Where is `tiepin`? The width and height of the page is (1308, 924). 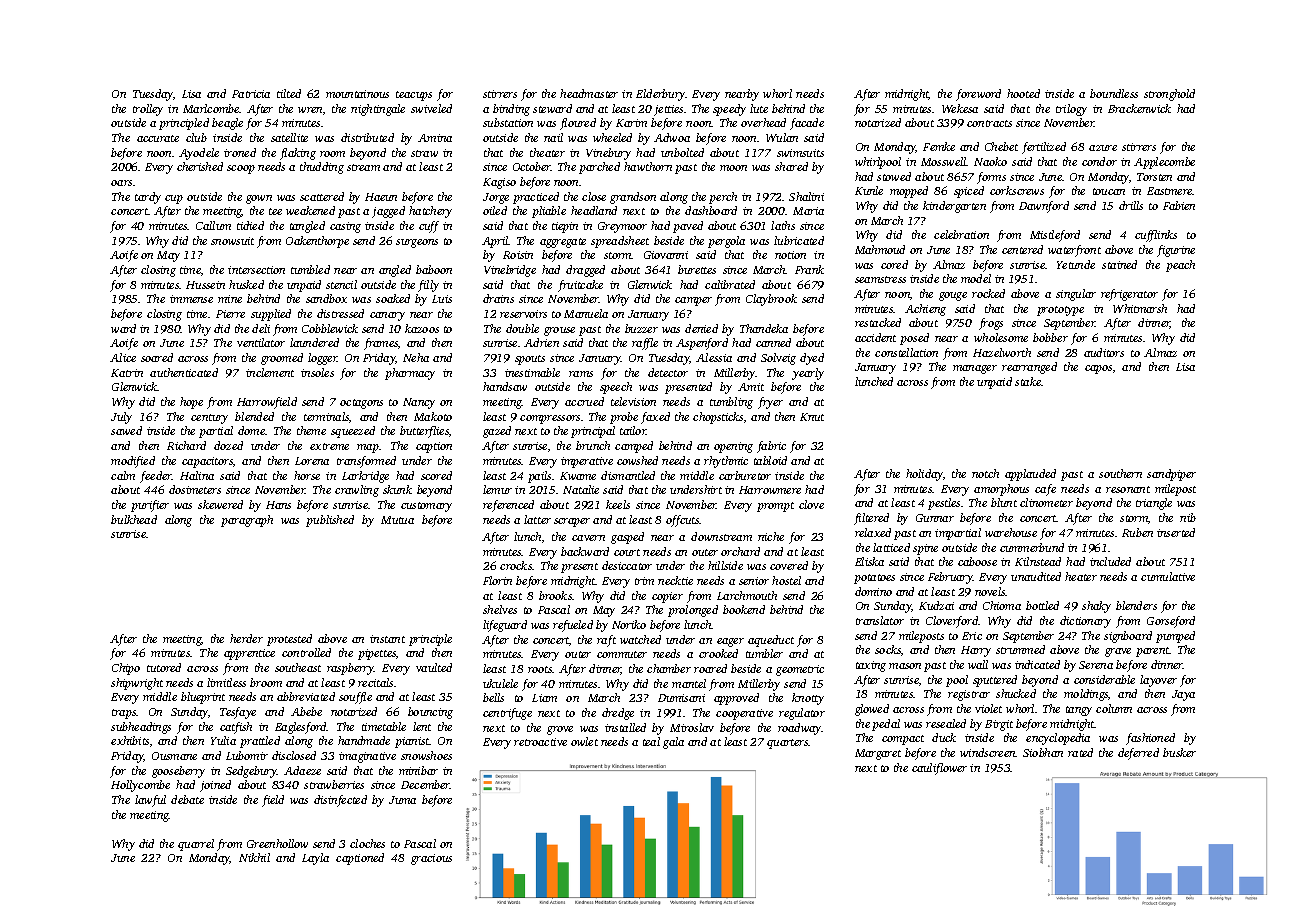
tiepin is located at coordinates (565, 227).
